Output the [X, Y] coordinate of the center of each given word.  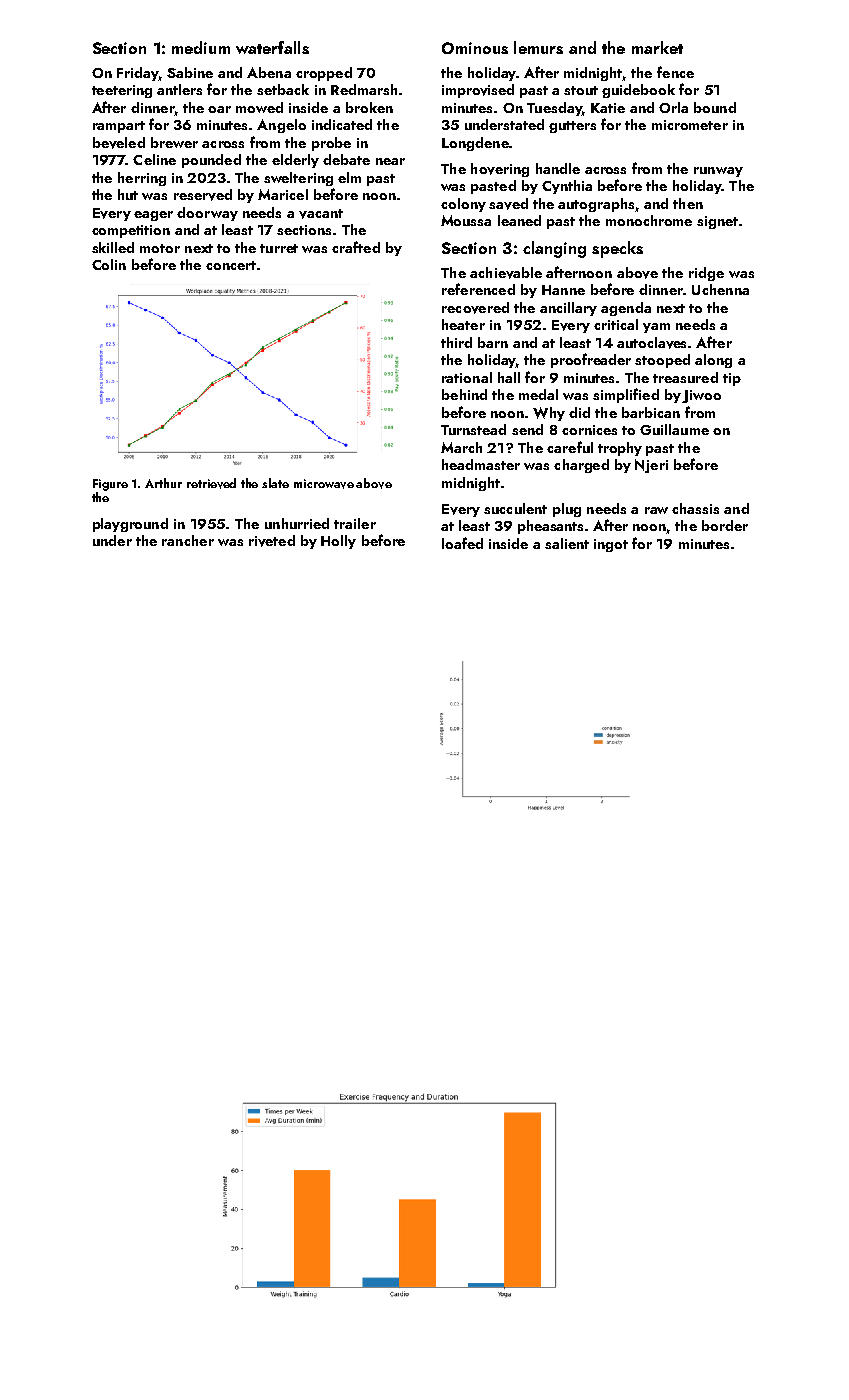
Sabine [190, 72]
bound [715, 107]
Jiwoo [701, 396]
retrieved [211, 483]
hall [509, 377]
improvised [478, 91]
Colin [109, 264]
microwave [324, 484]
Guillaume [674, 429]
